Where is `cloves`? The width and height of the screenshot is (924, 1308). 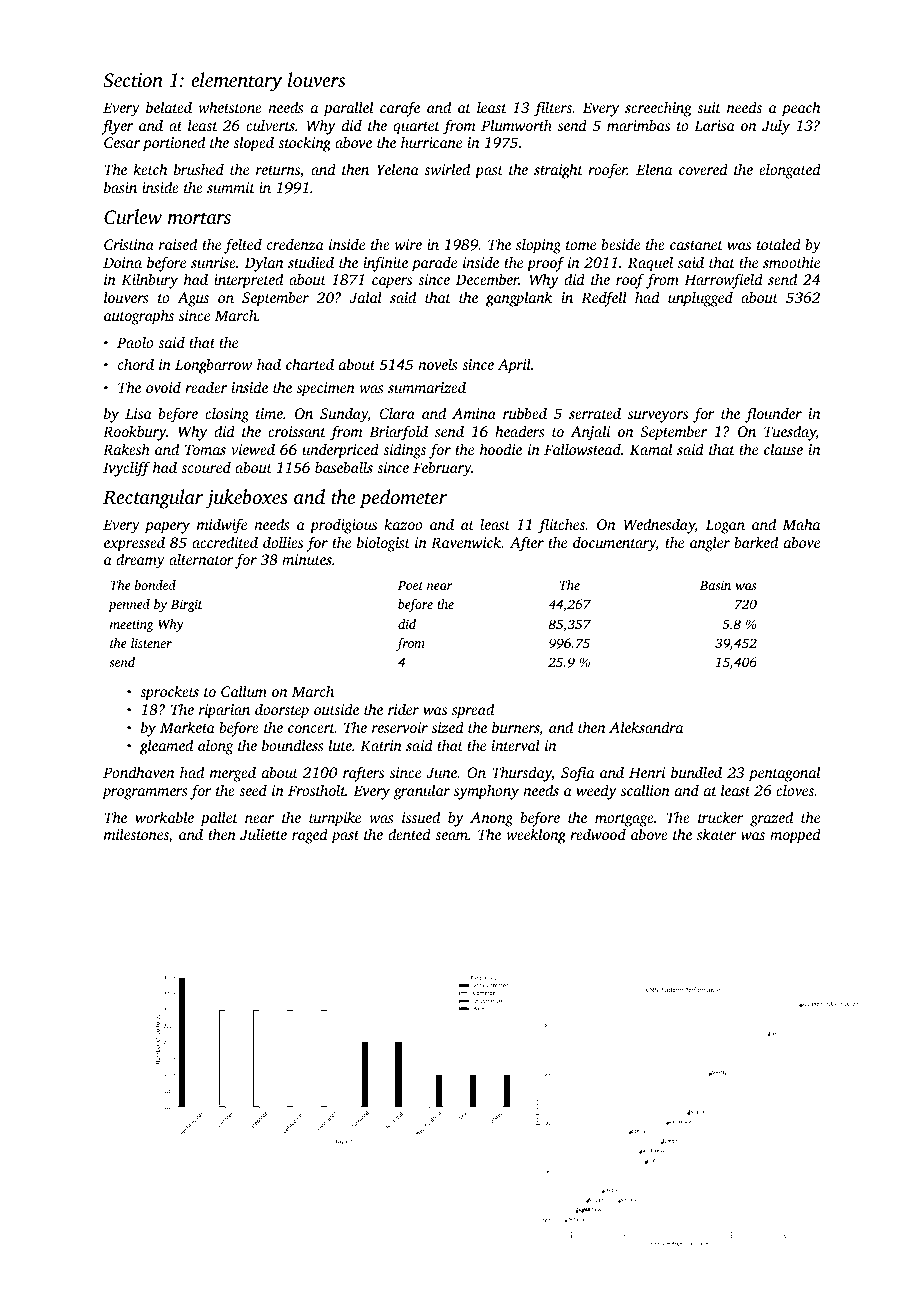 cloves is located at coordinates (795, 790).
